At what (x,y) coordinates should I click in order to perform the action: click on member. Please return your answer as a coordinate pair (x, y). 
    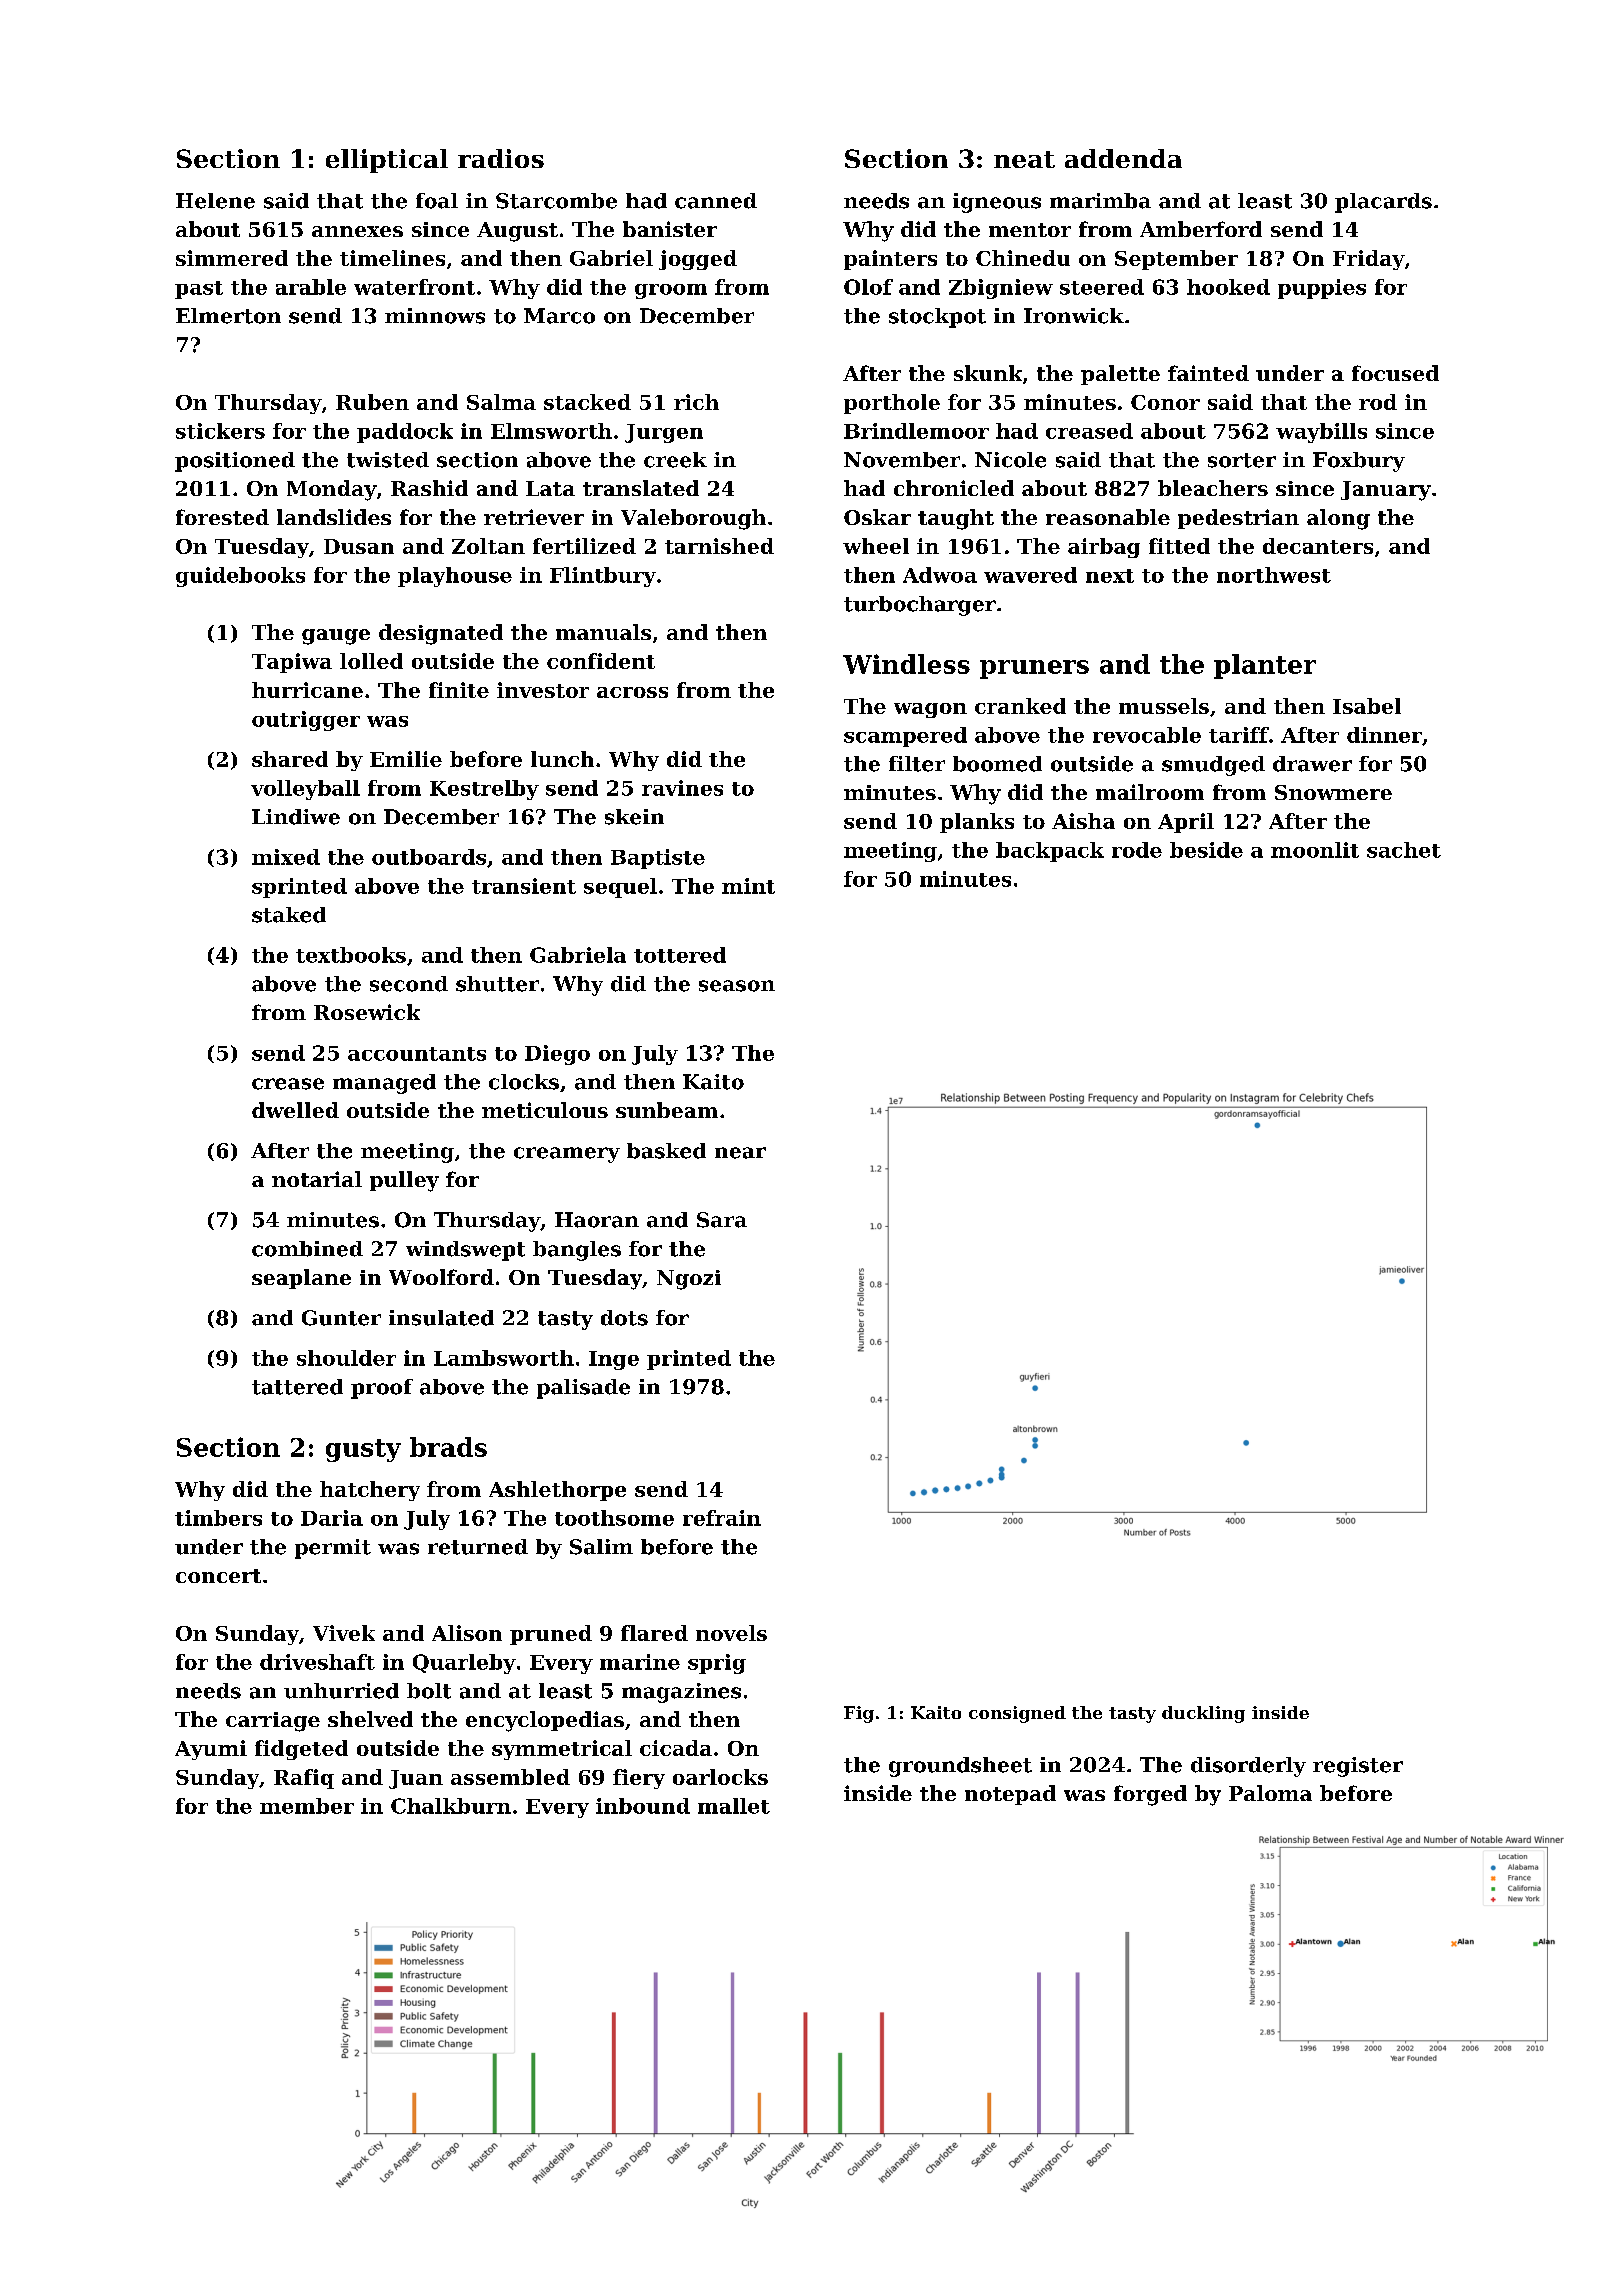
    Looking at the image, I should click on (307, 1806).
